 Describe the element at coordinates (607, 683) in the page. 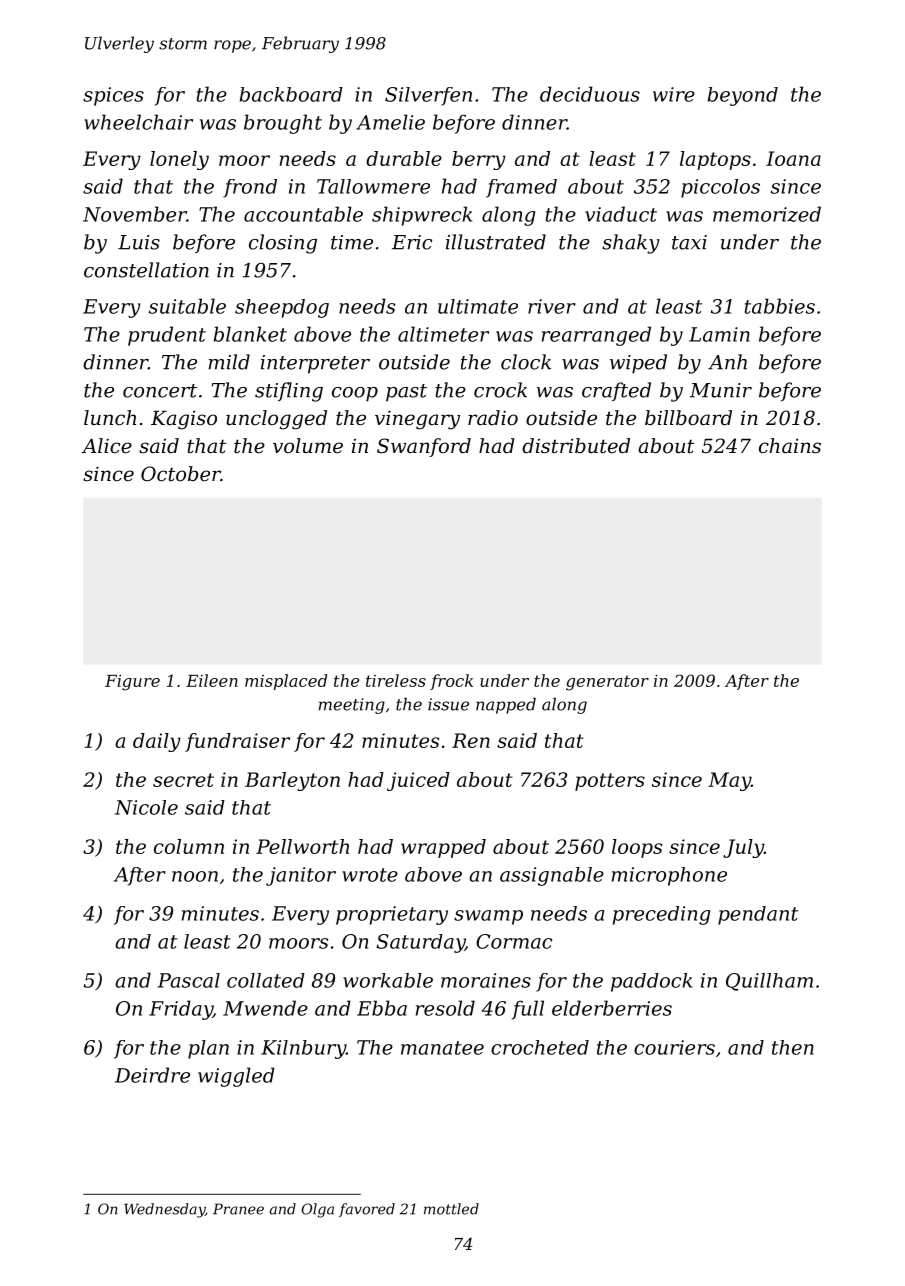

I see `generator` at that location.
